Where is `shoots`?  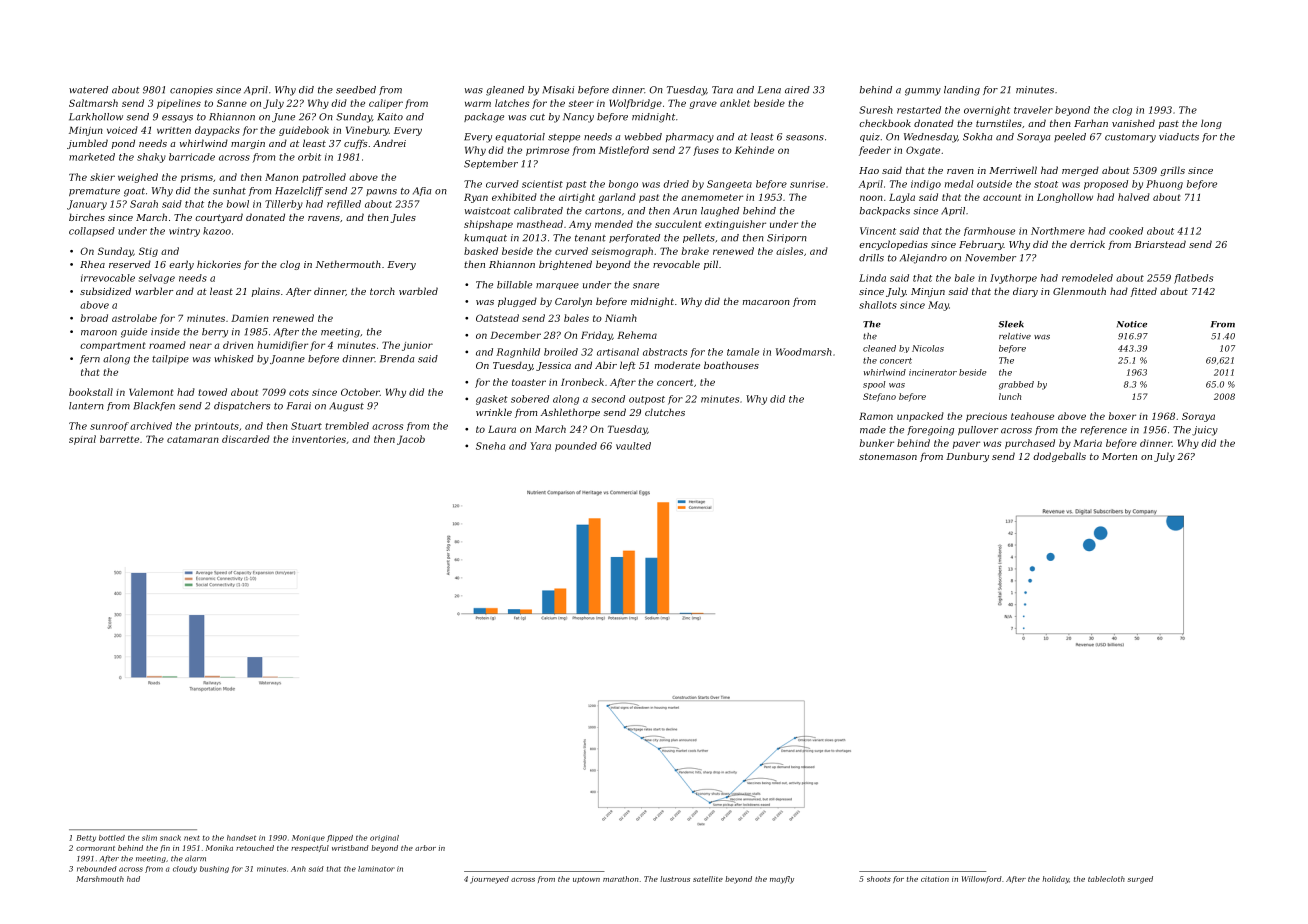 shoots is located at coordinates (879, 879).
